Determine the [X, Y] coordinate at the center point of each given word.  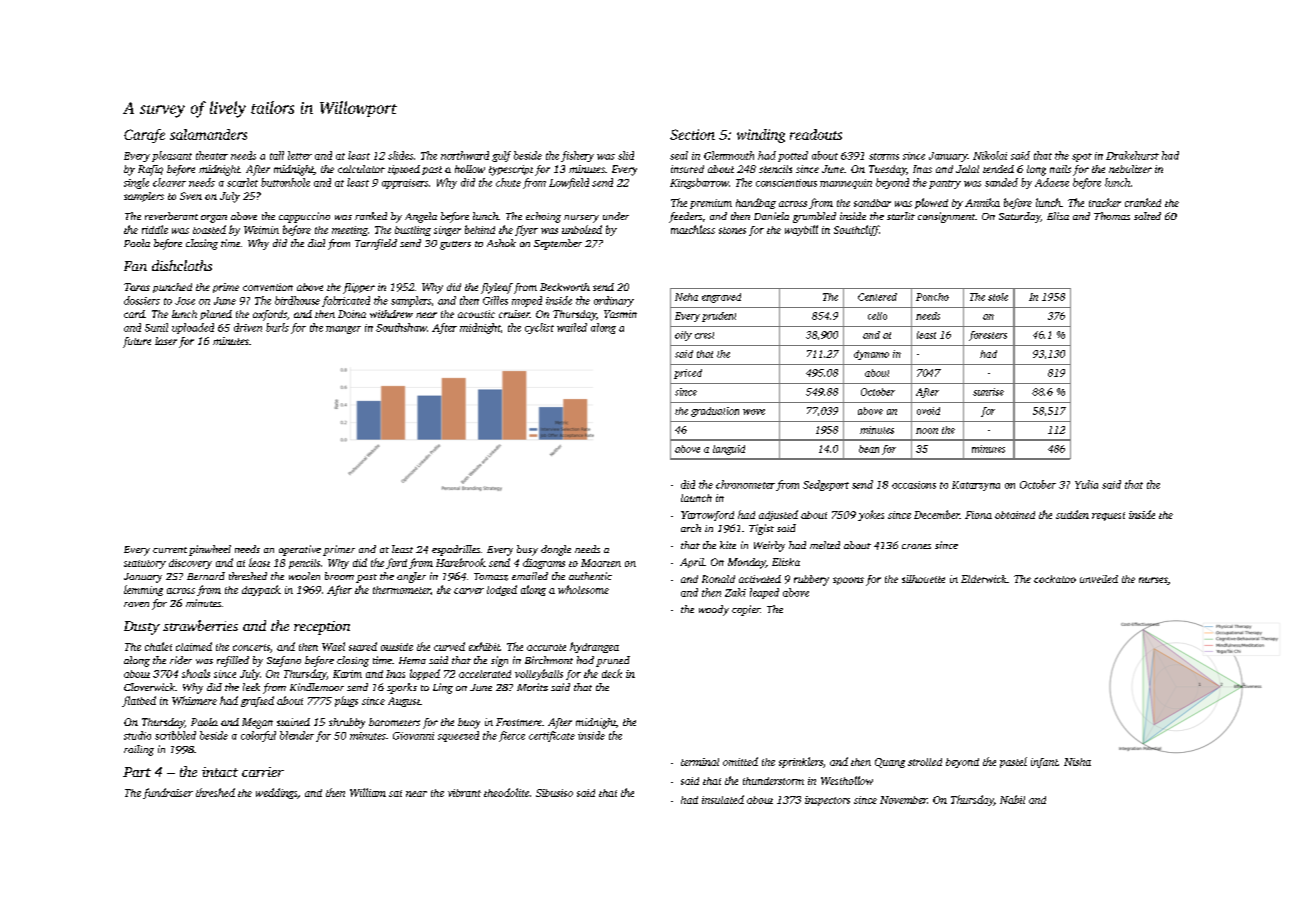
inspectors [827, 801]
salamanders [208, 134]
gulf [501, 156]
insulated [723, 799]
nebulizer [1130, 169]
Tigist [761, 529]
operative [300, 550]
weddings [277, 793]
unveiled [1099, 579]
